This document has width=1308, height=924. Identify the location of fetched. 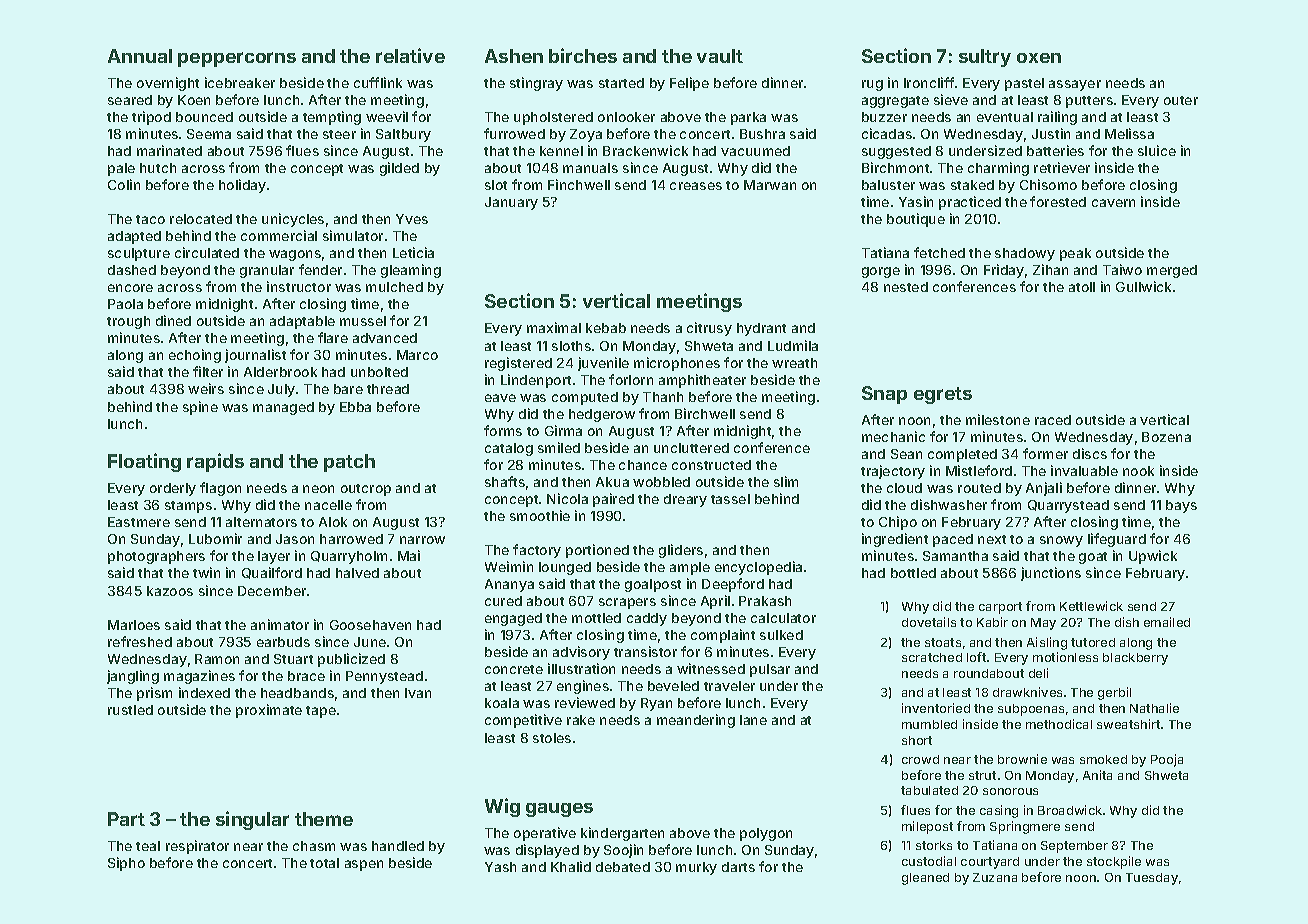
(939, 252).
